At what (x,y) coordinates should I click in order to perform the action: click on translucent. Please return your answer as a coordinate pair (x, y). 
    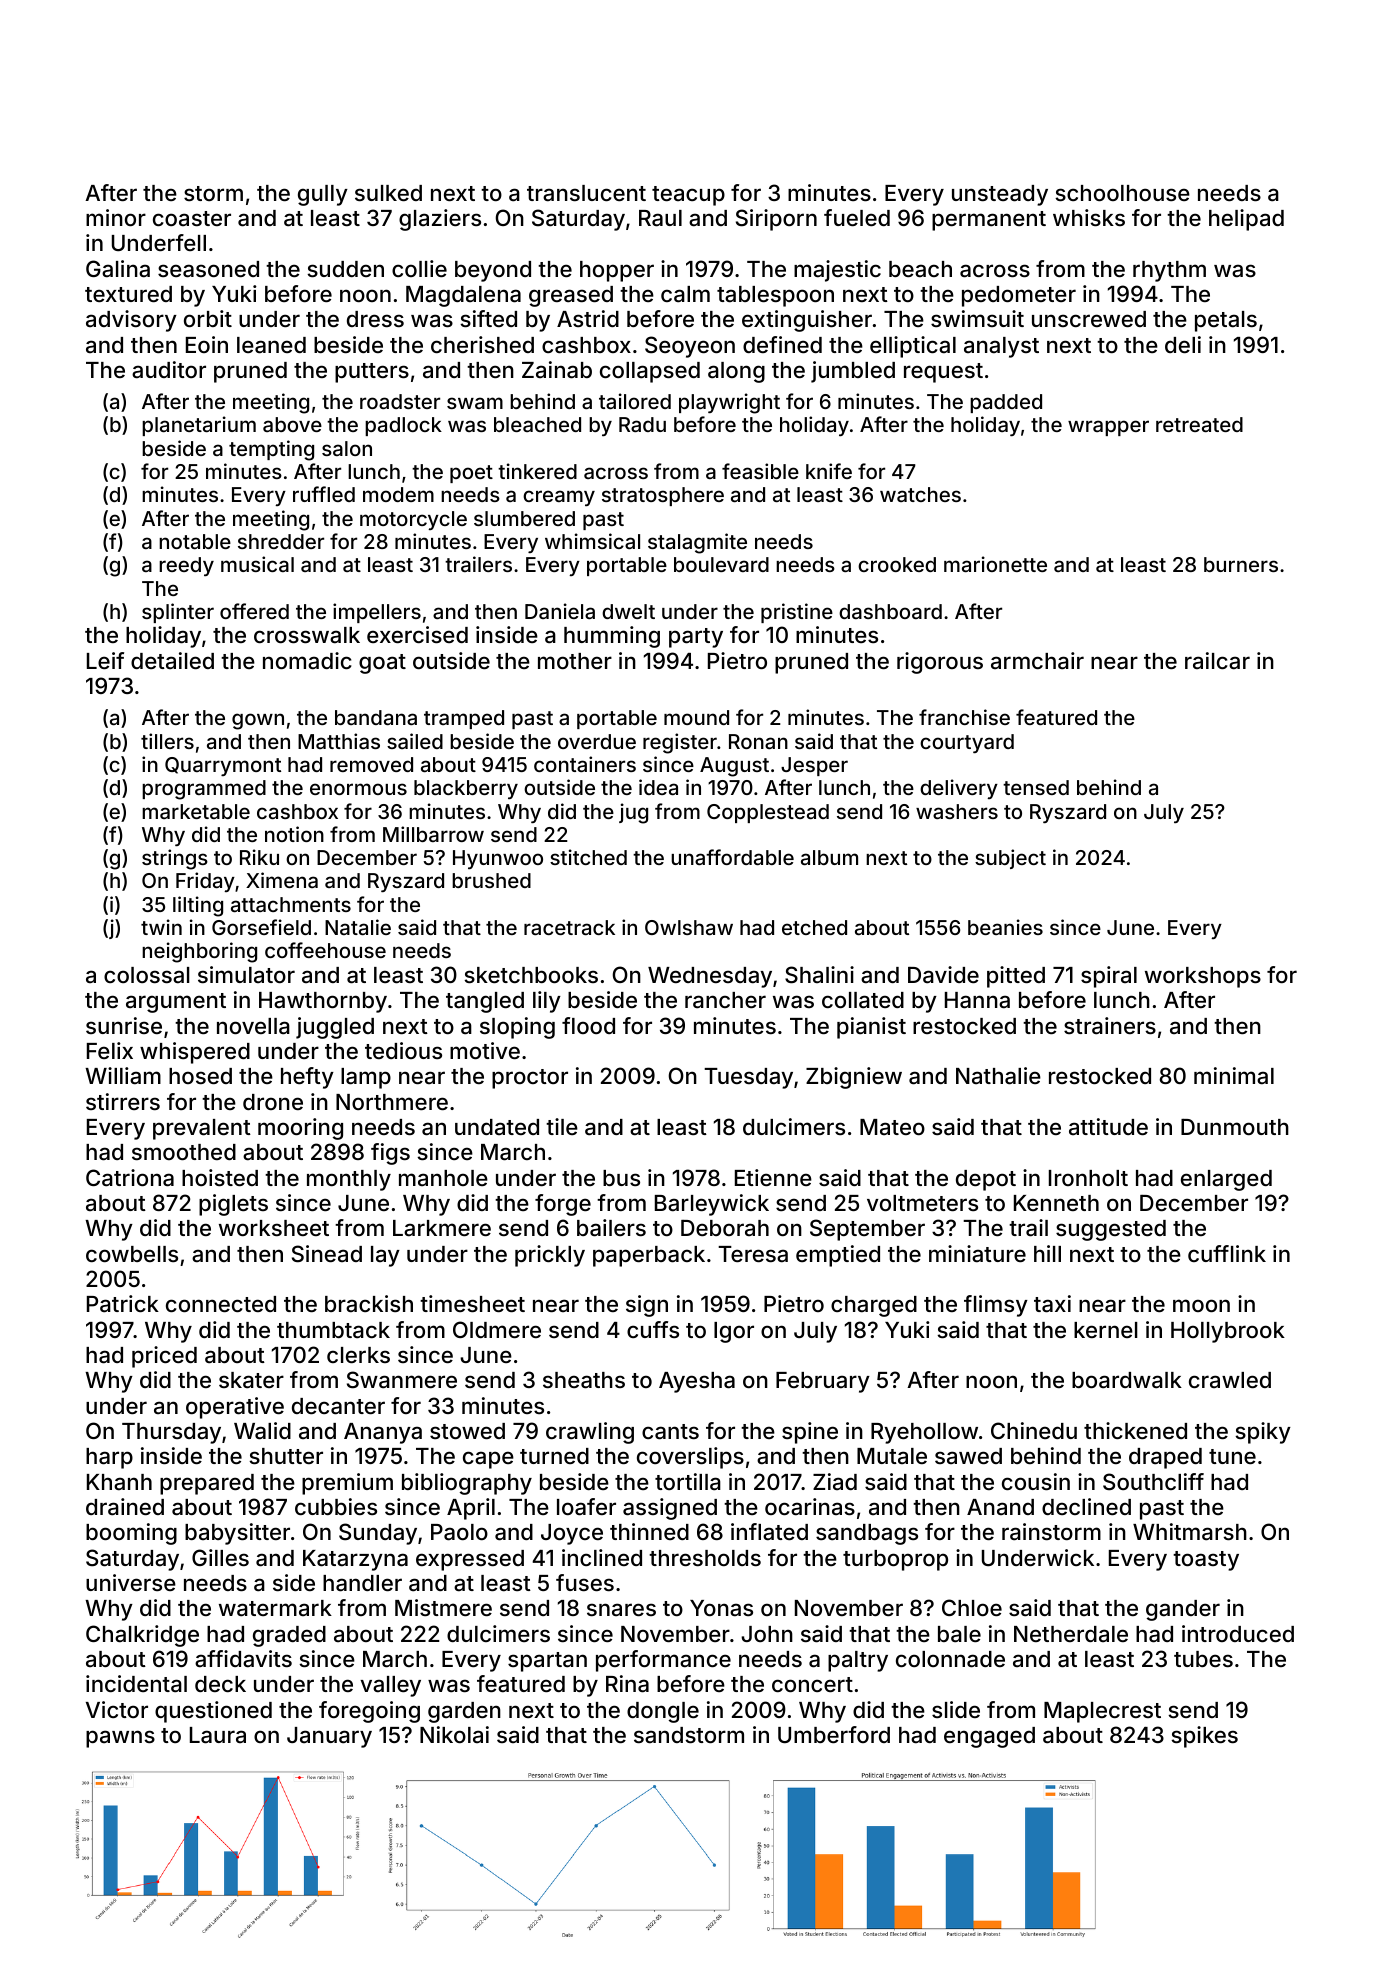
    Looking at the image, I should click on (586, 193).
